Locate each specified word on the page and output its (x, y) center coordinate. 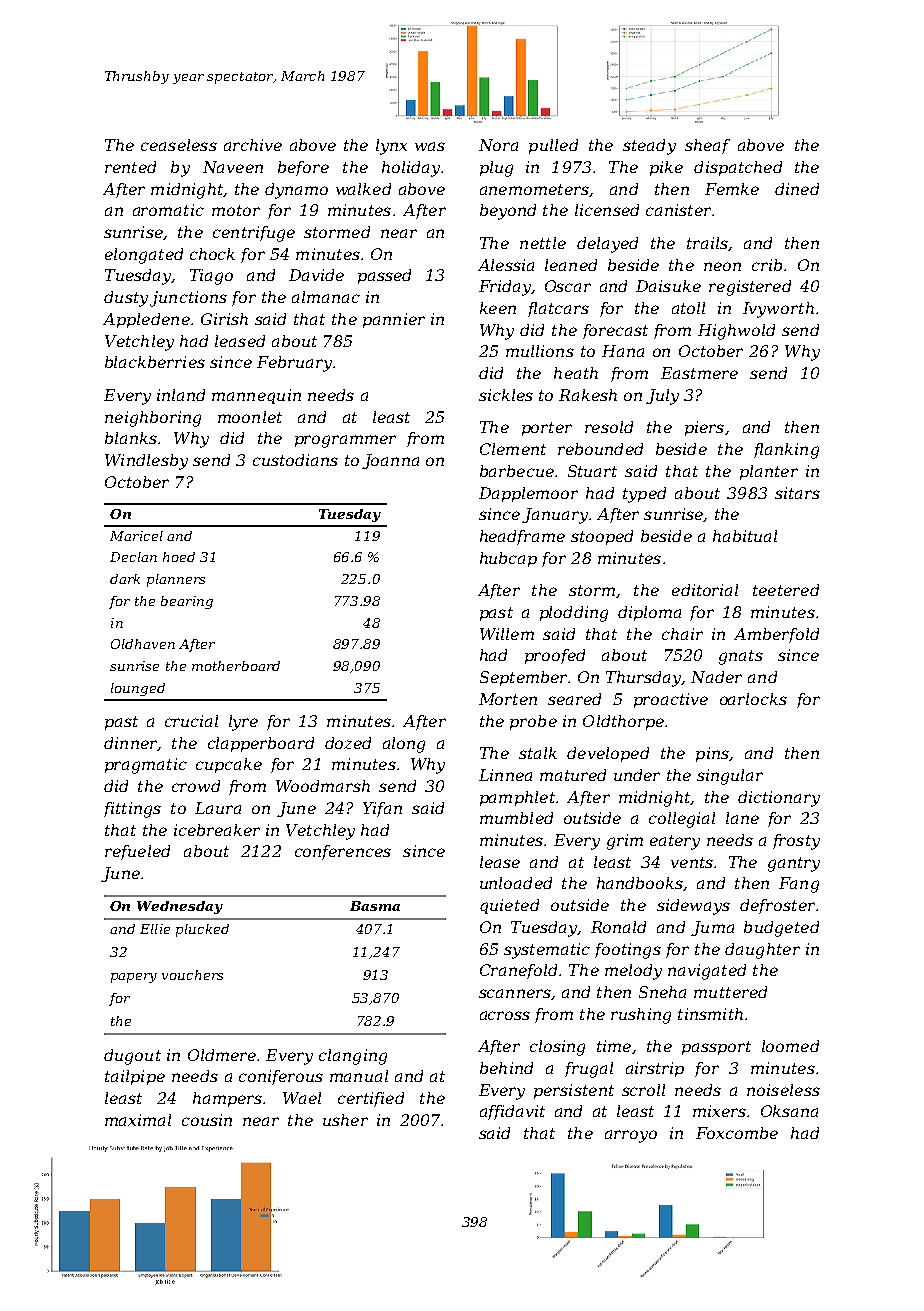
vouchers (192, 975)
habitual (745, 536)
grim (625, 842)
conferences (343, 852)
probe (533, 722)
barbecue (517, 471)
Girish (224, 319)
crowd (196, 786)
